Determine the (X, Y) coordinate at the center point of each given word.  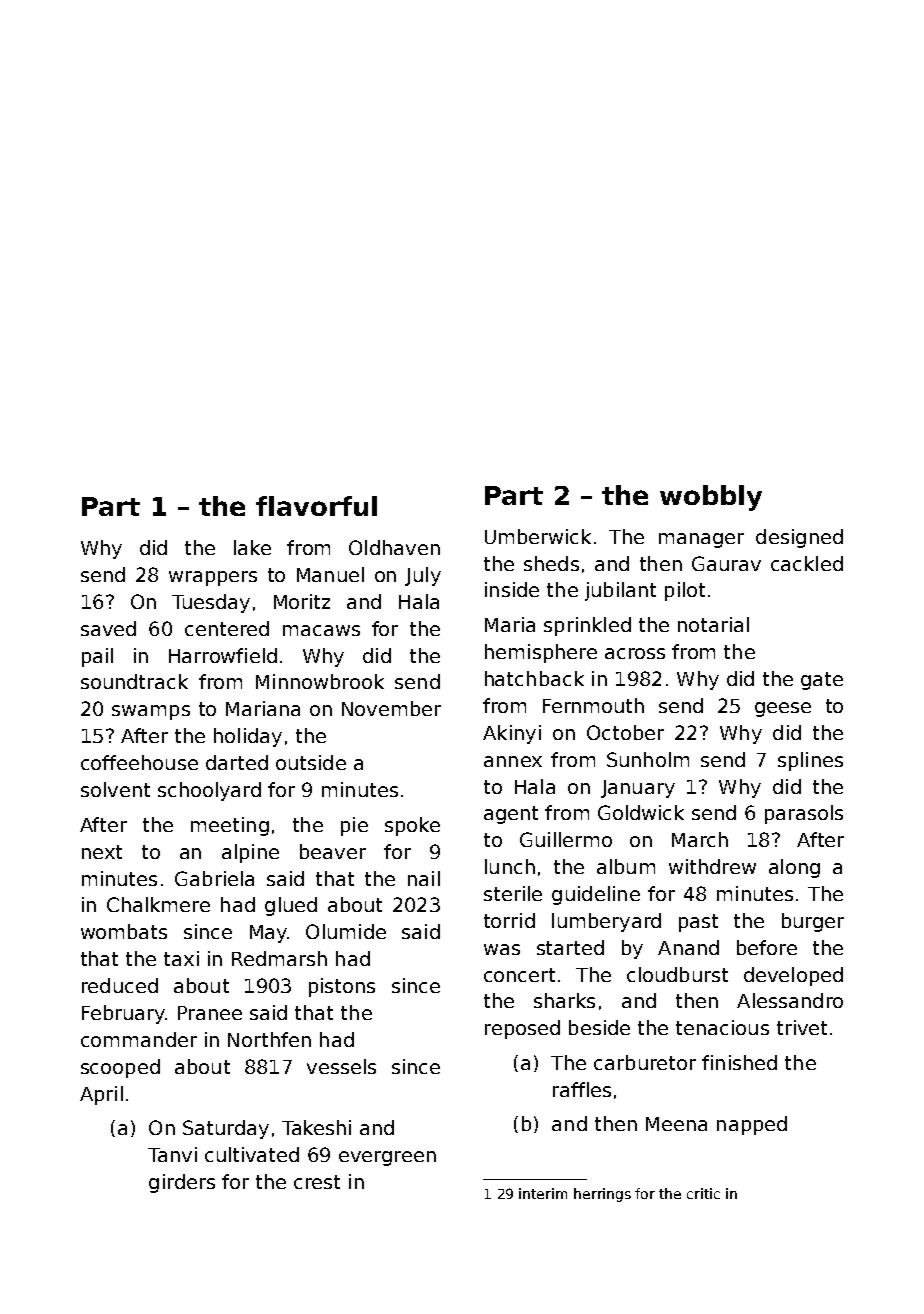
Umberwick (538, 536)
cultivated (252, 1154)
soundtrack (134, 681)
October (625, 732)
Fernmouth (593, 705)
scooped (120, 1068)
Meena (676, 1124)
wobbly (711, 498)
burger (813, 922)
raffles (582, 1089)
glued (291, 906)
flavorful (316, 506)
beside (599, 1027)
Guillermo (566, 839)
